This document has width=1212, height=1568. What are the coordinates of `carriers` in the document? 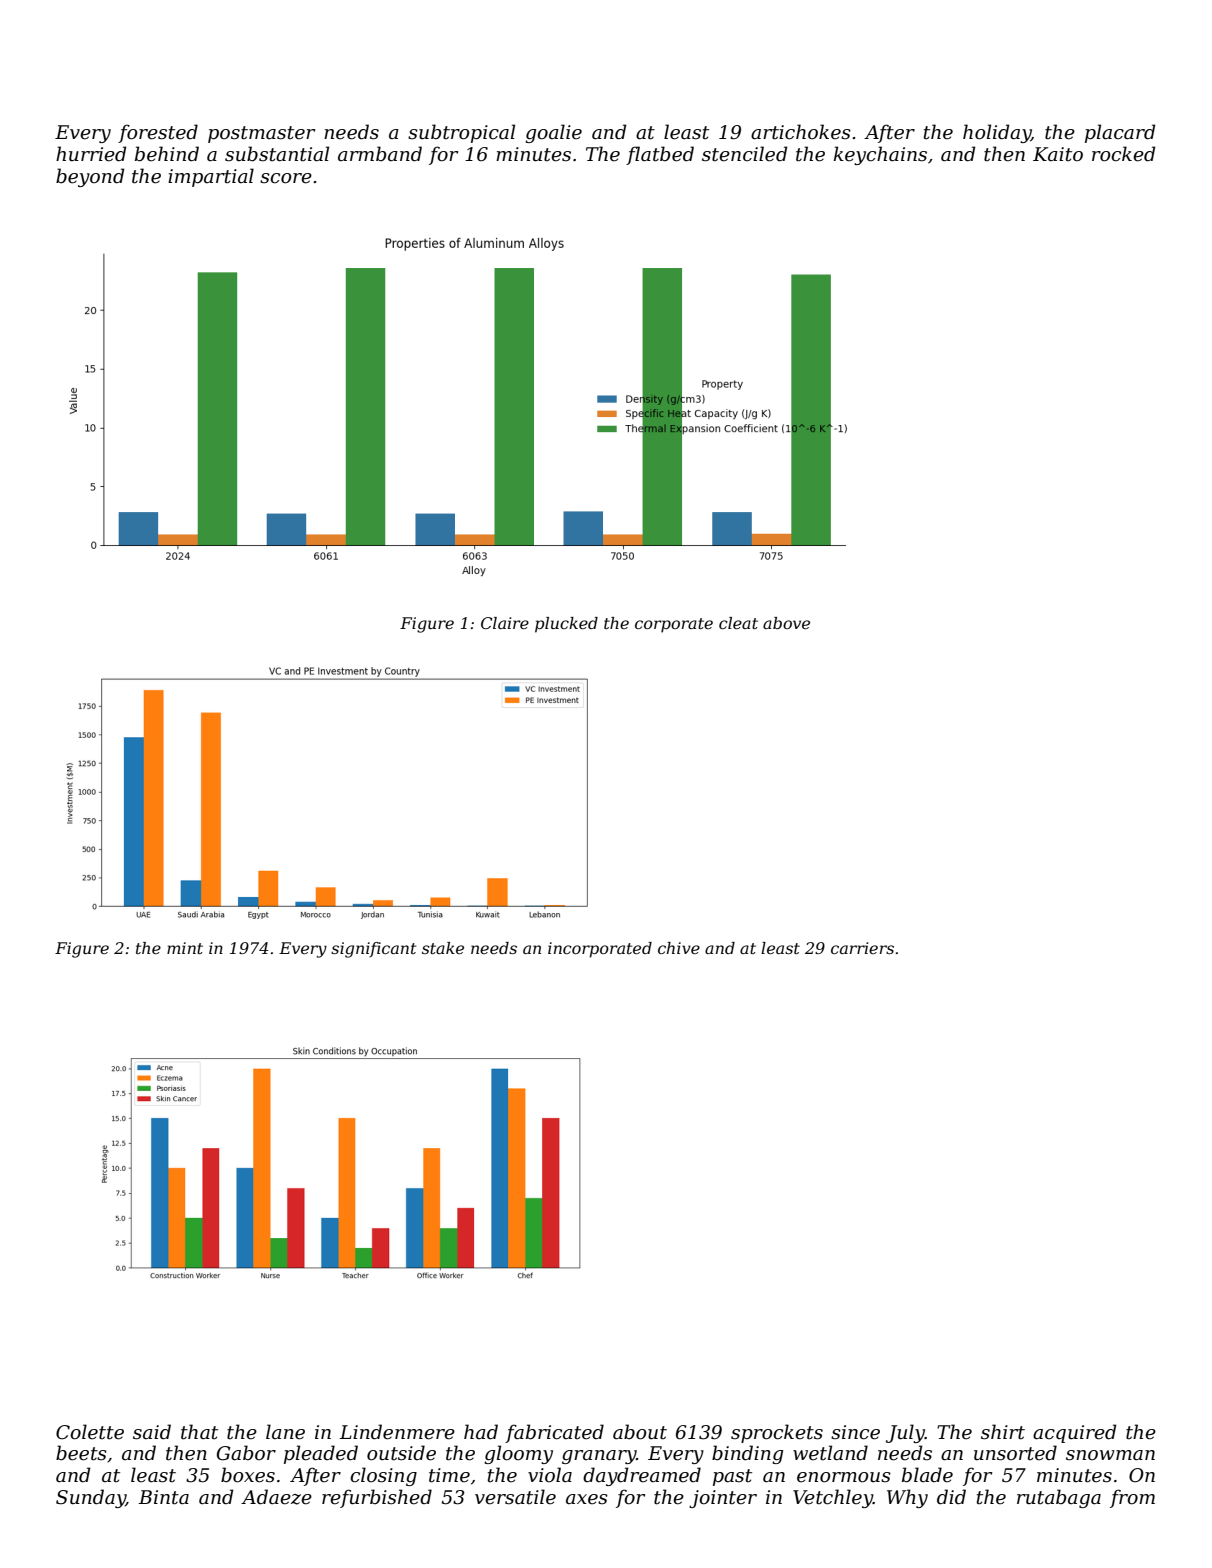 It's located at (862, 948).
